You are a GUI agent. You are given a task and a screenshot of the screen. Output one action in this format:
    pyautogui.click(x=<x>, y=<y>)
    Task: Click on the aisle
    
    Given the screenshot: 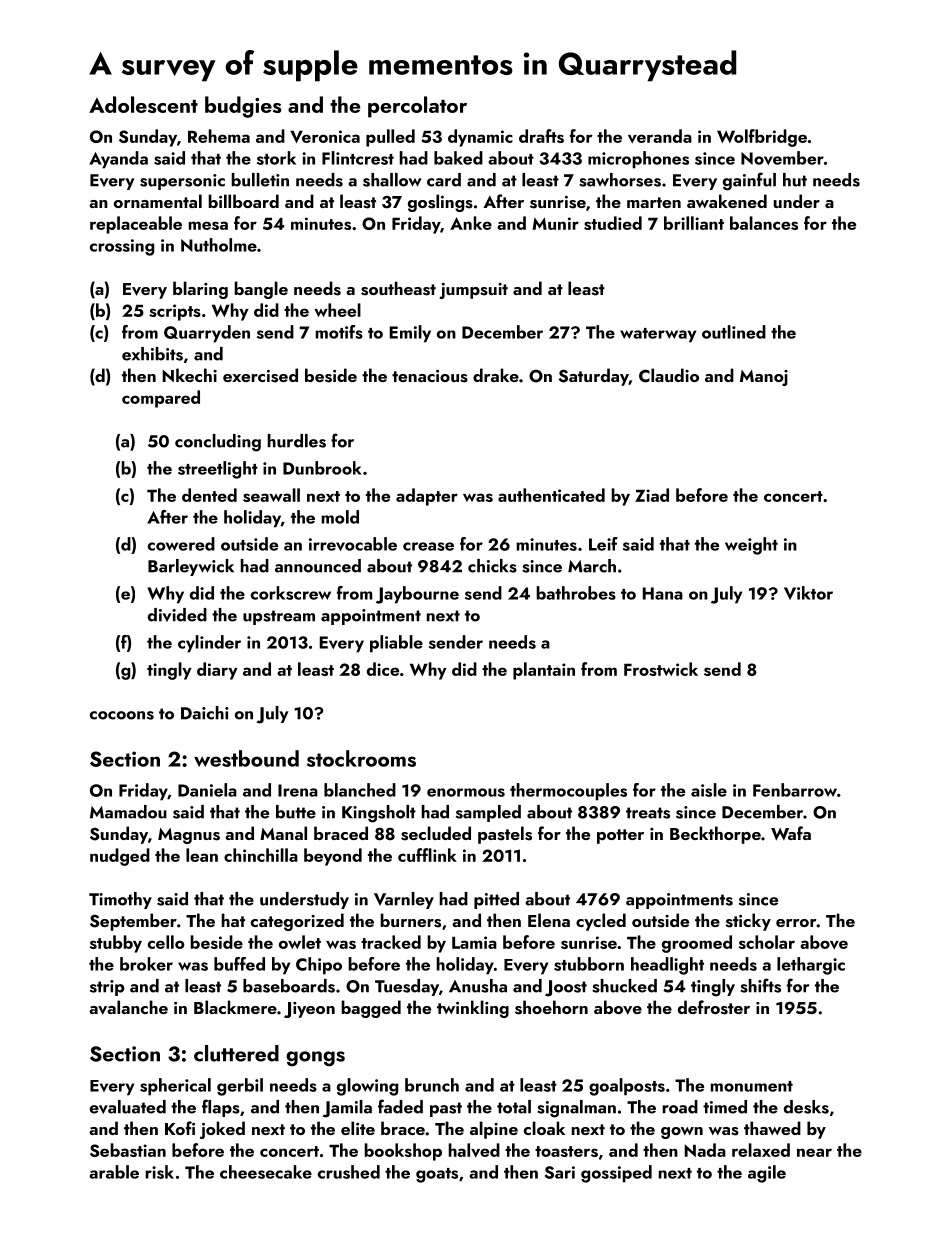 What is the action you would take?
    pyautogui.click(x=709, y=790)
